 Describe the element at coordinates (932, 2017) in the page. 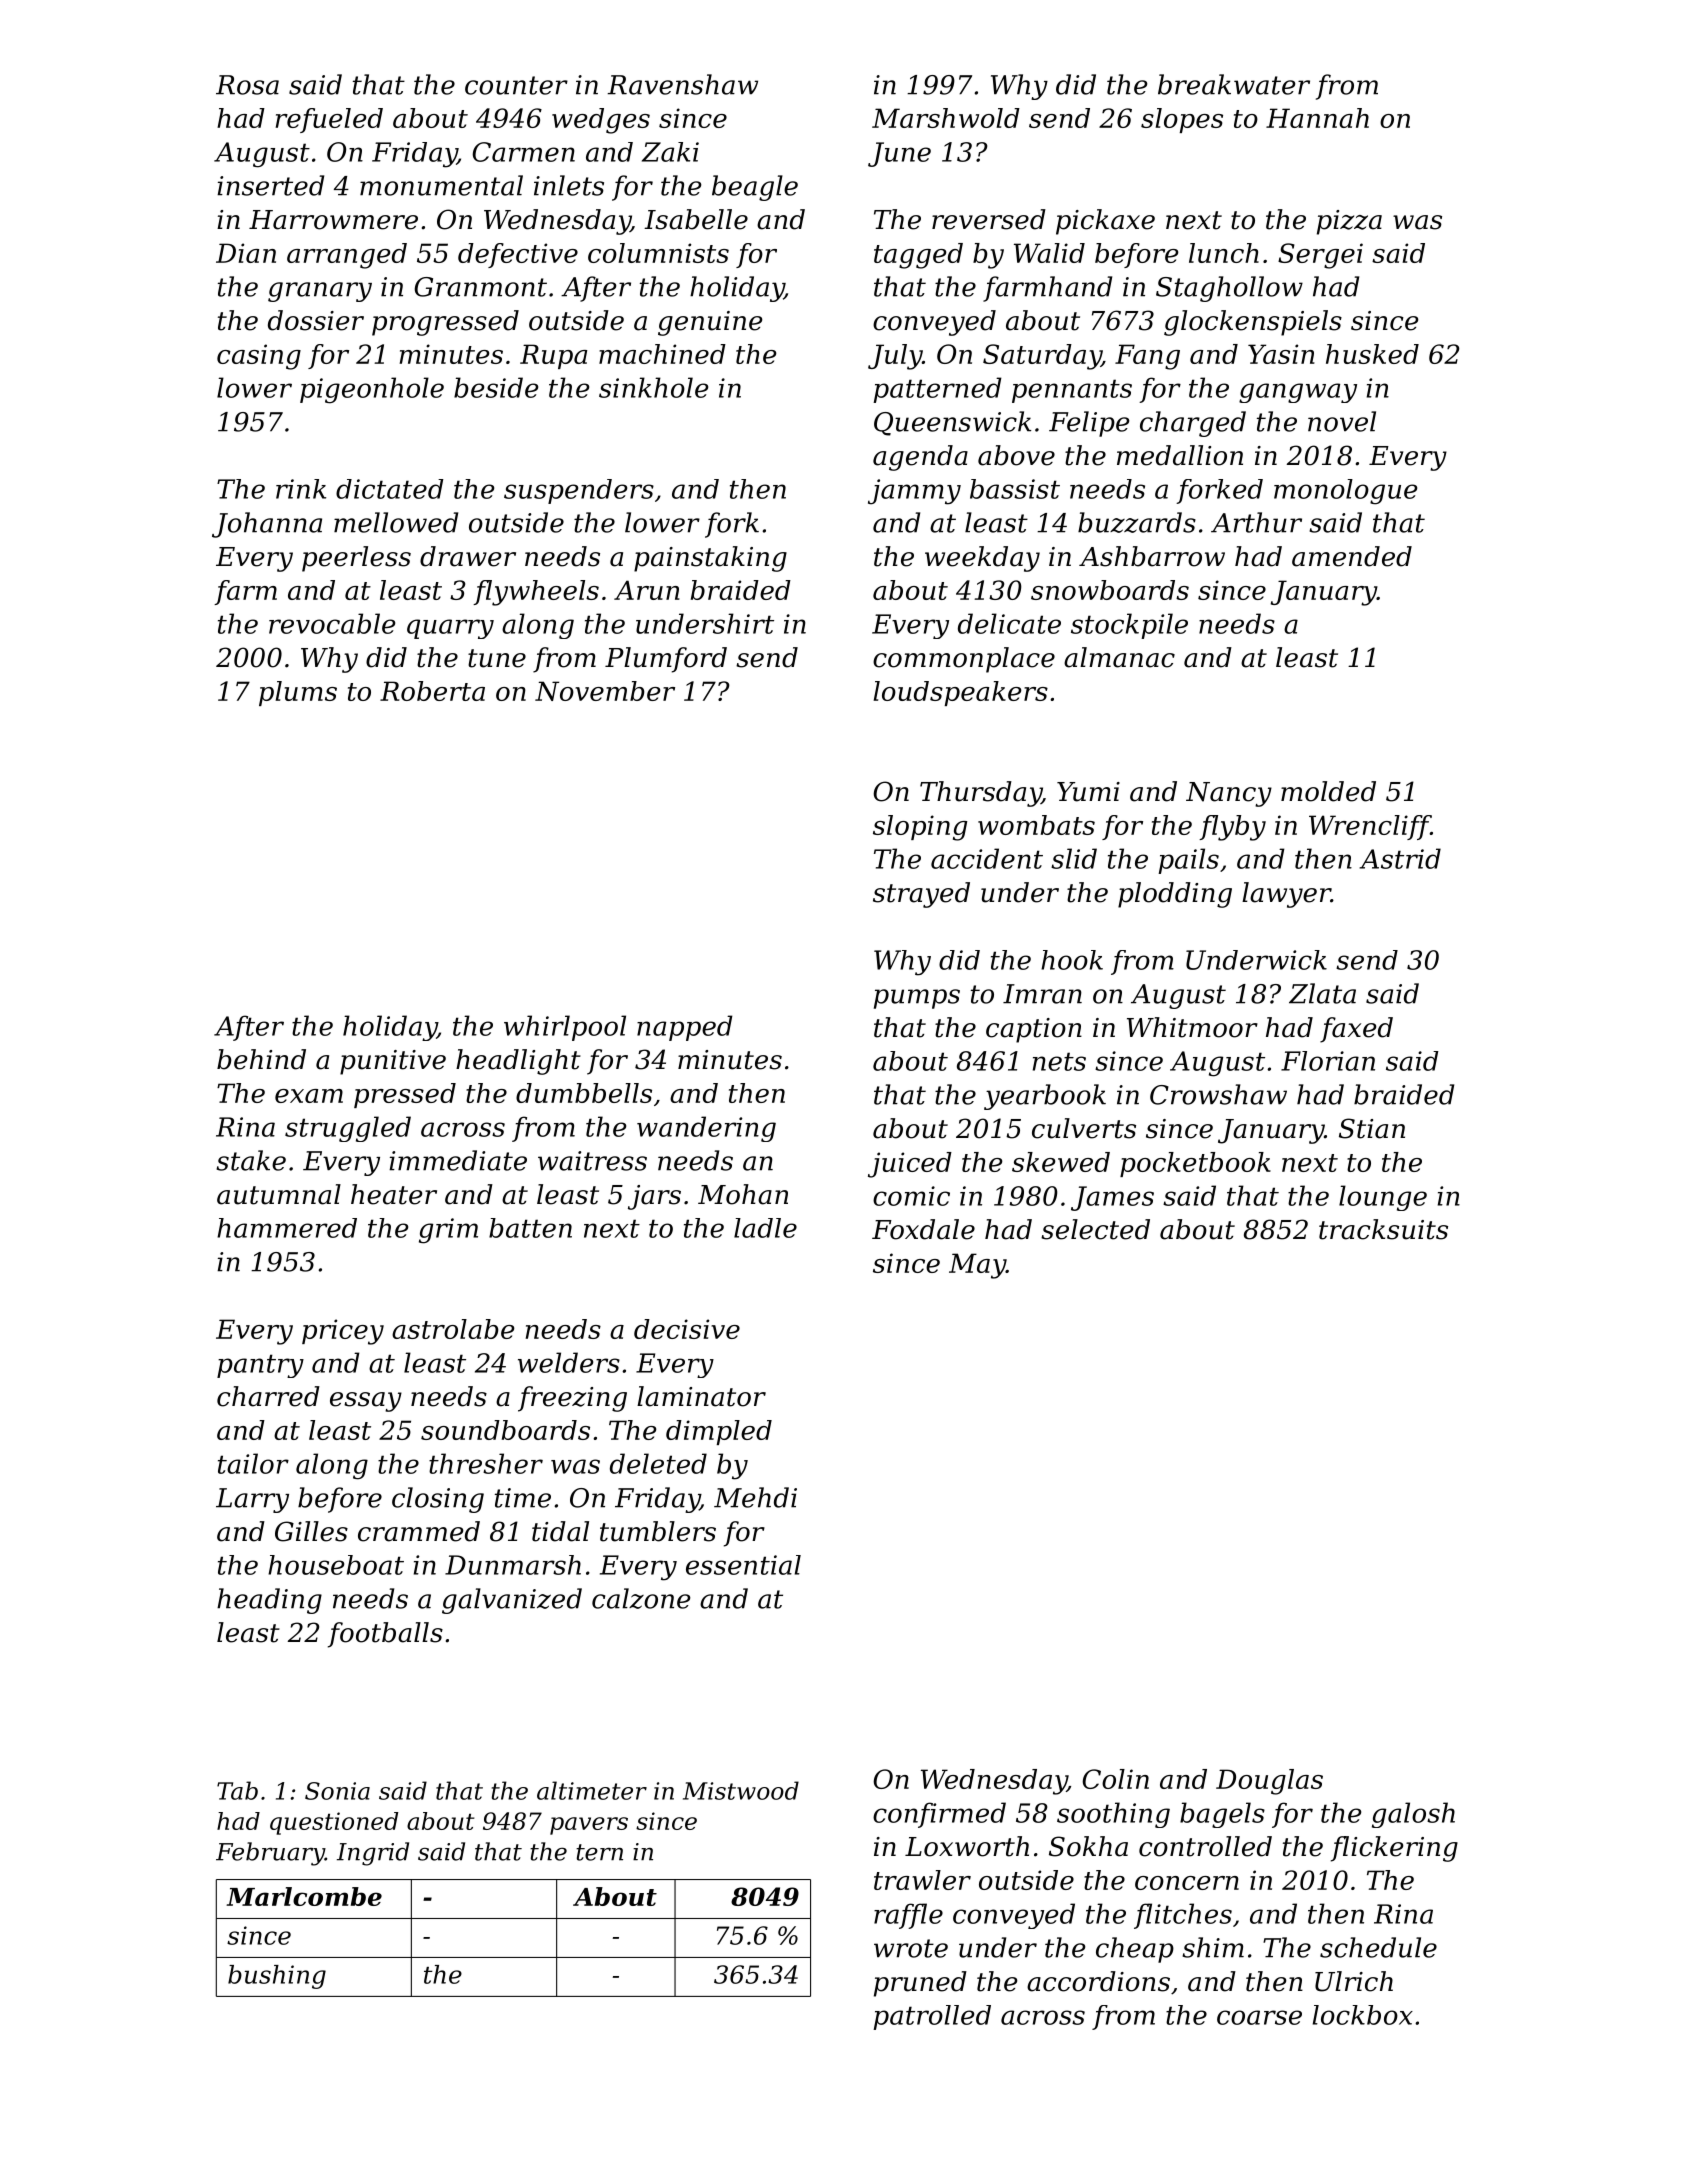

I see `patrolled` at that location.
